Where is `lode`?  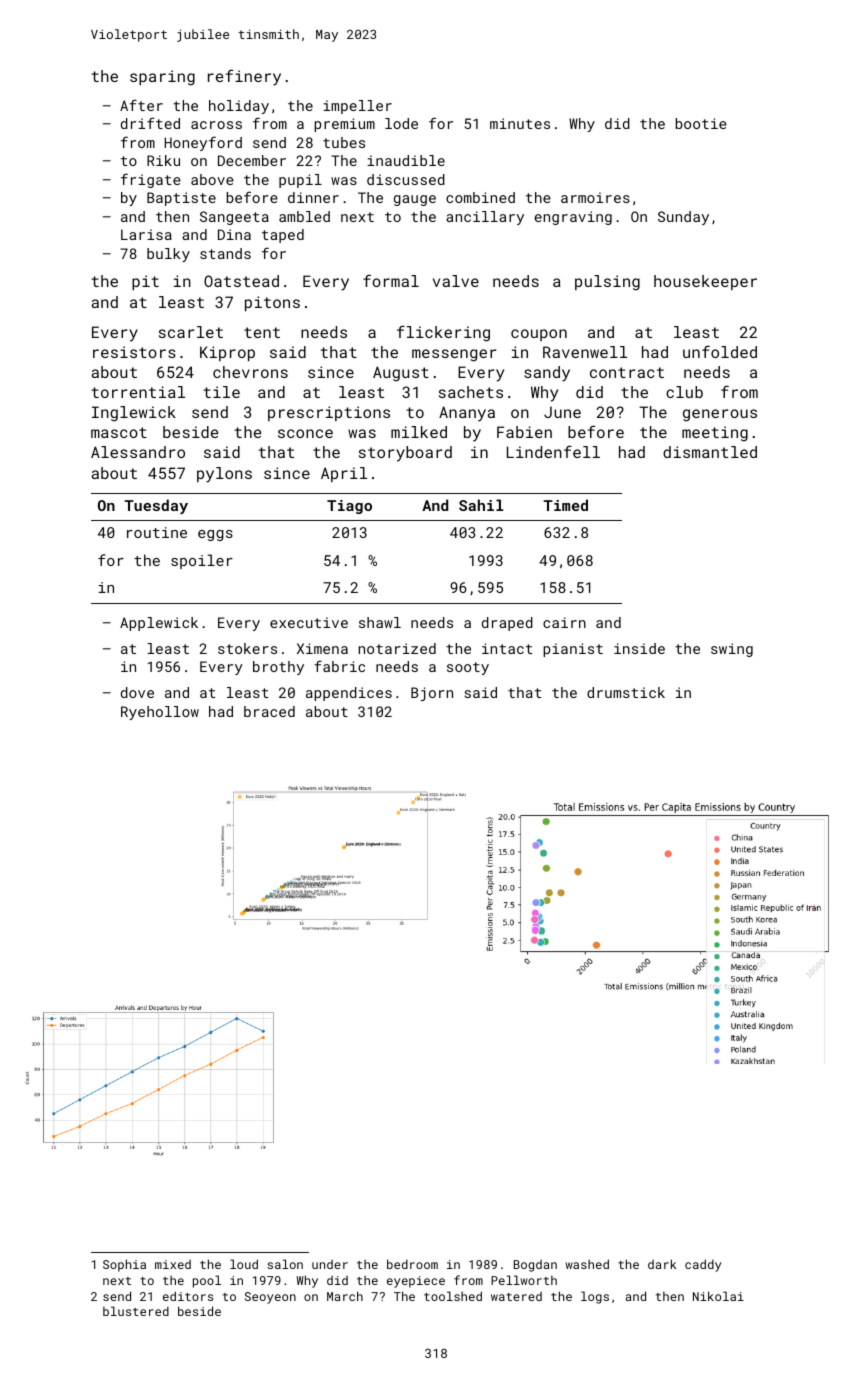
lode is located at coordinates (401, 123).
